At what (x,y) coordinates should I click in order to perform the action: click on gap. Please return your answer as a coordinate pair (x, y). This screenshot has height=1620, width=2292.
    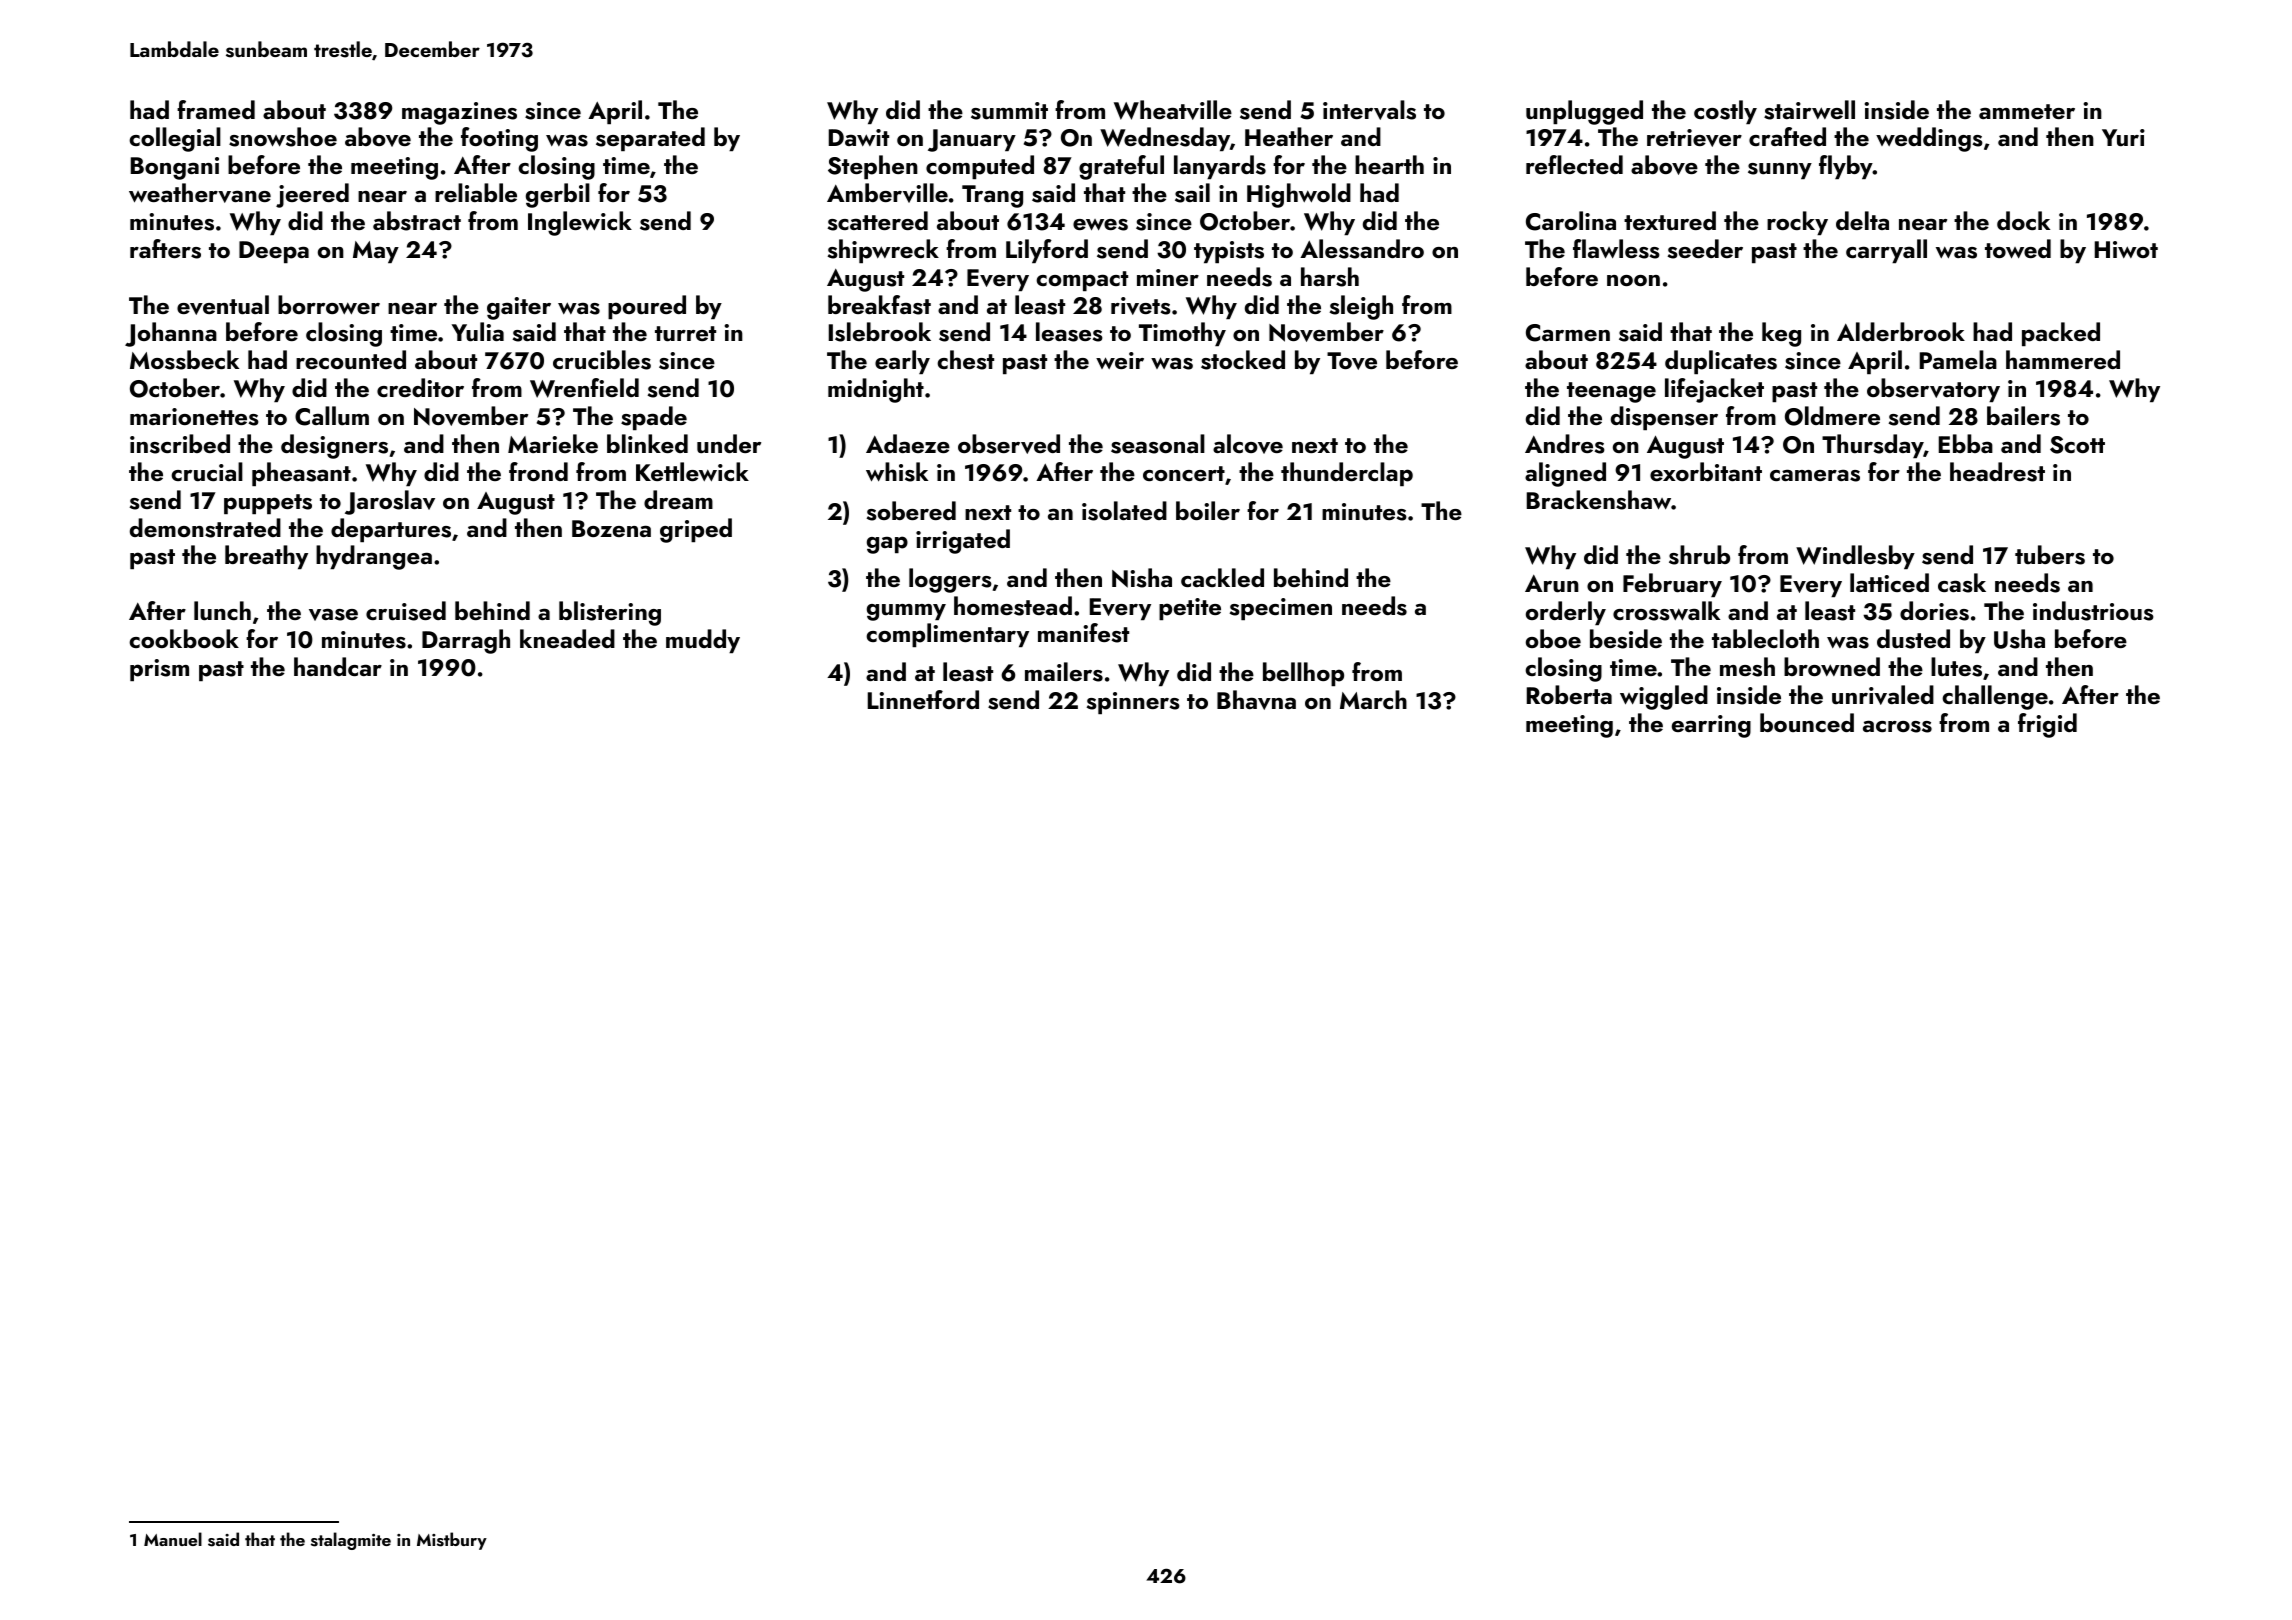
    Looking at the image, I should click on (887, 545).
